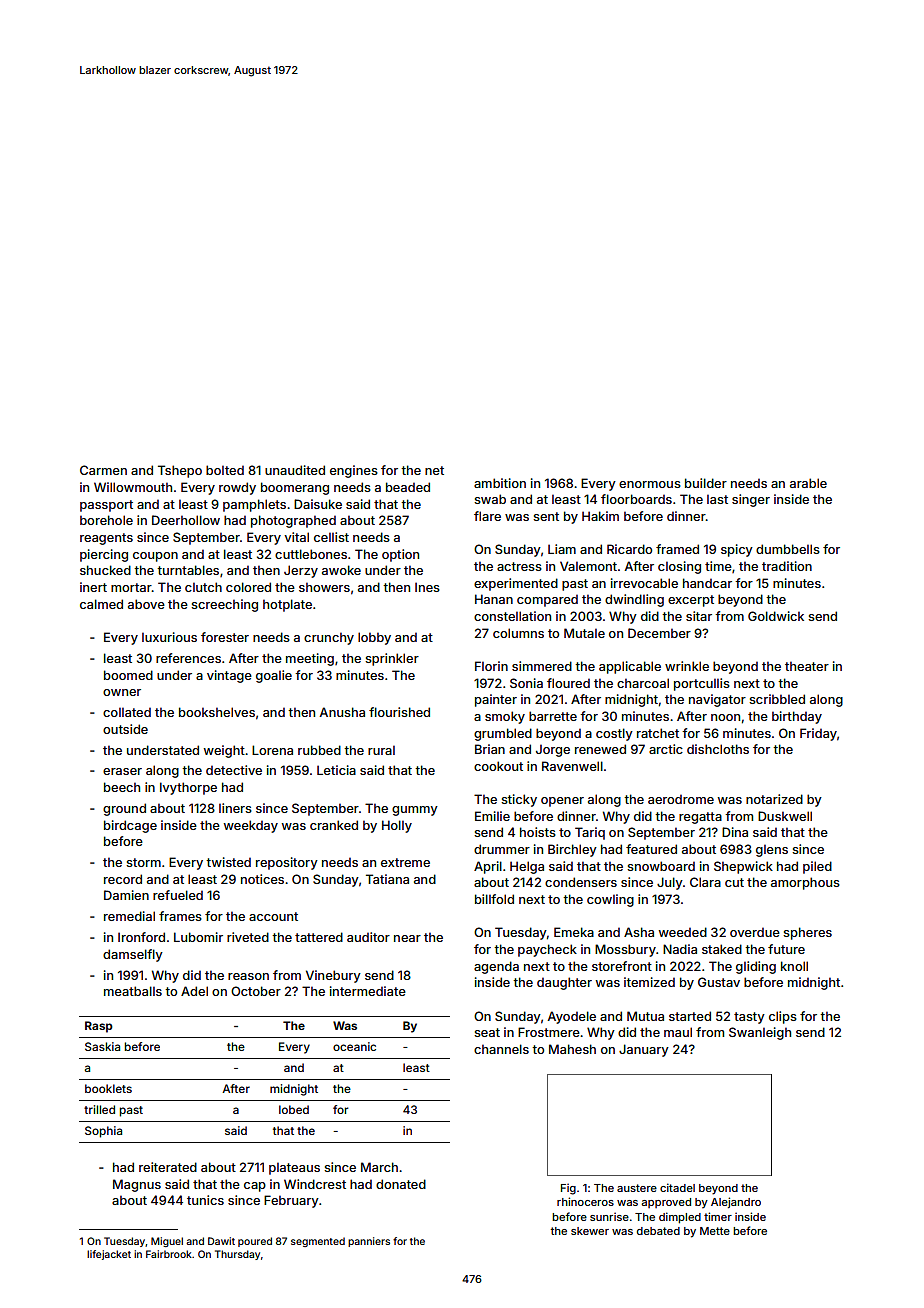 The width and height of the page is (924, 1308). Describe the element at coordinates (501, 1049) in the page. I see `channels` at that location.
